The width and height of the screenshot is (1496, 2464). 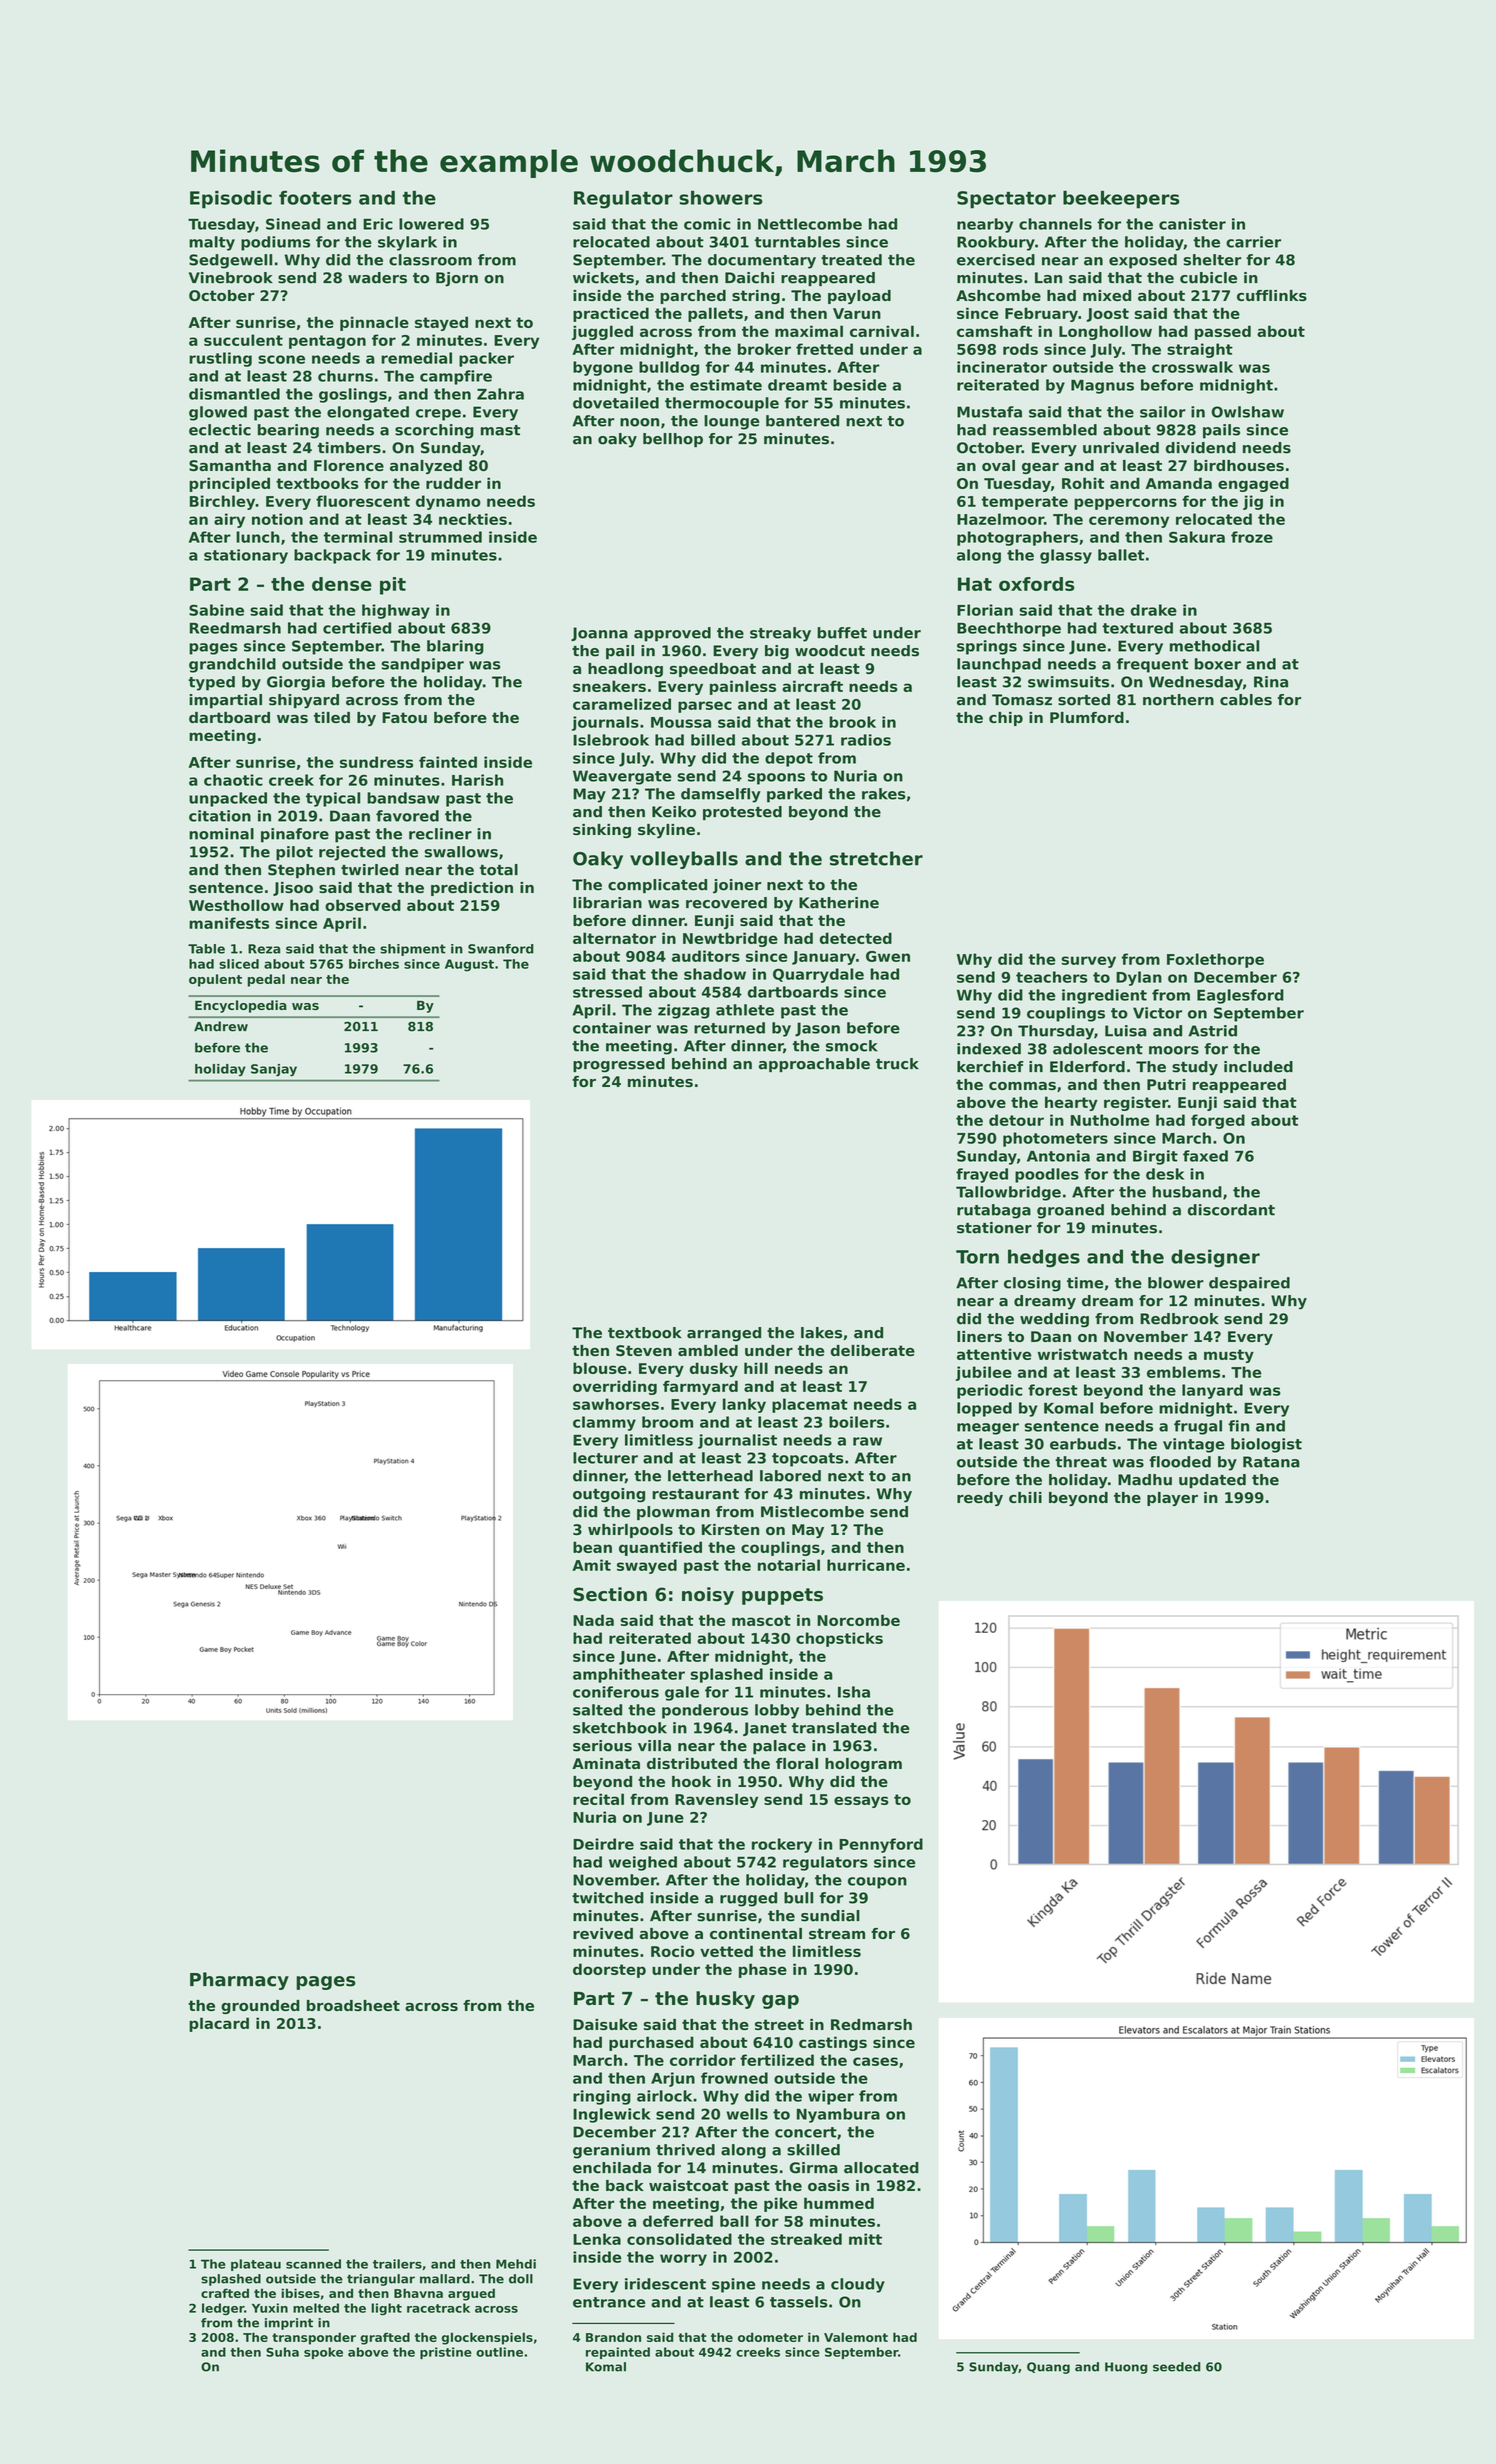 What do you see at coordinates (295, 835) in the screenshot?
I see `pinafore` at bounding box center [295, 835].
